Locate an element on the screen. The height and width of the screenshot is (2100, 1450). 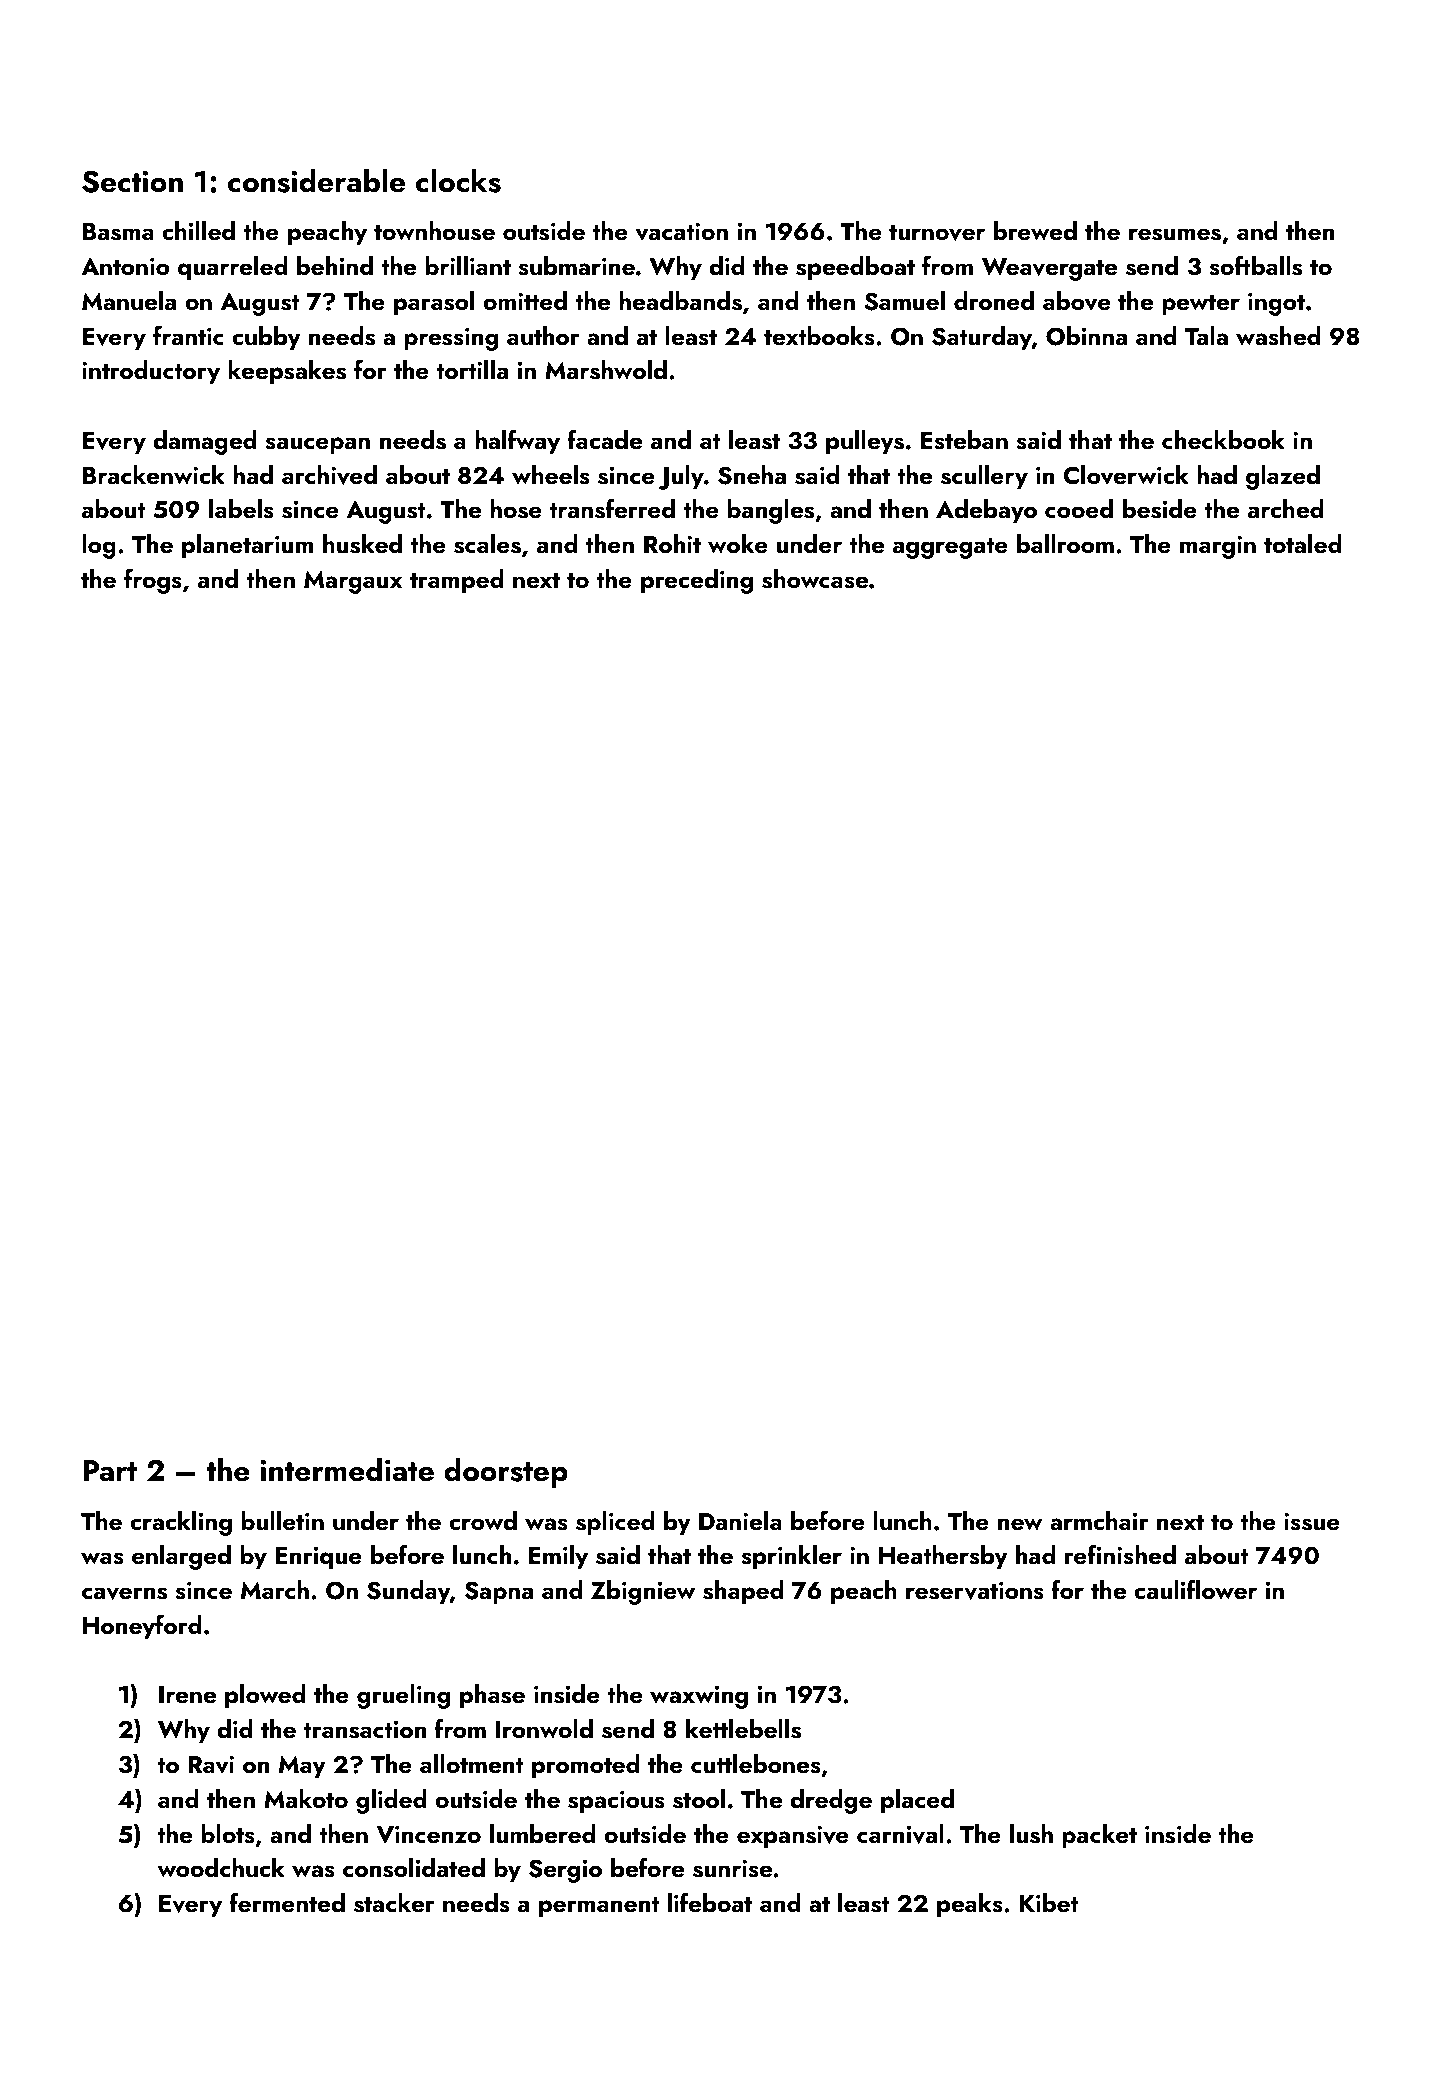
Kibet is located at coordinates (1049, 1903).
